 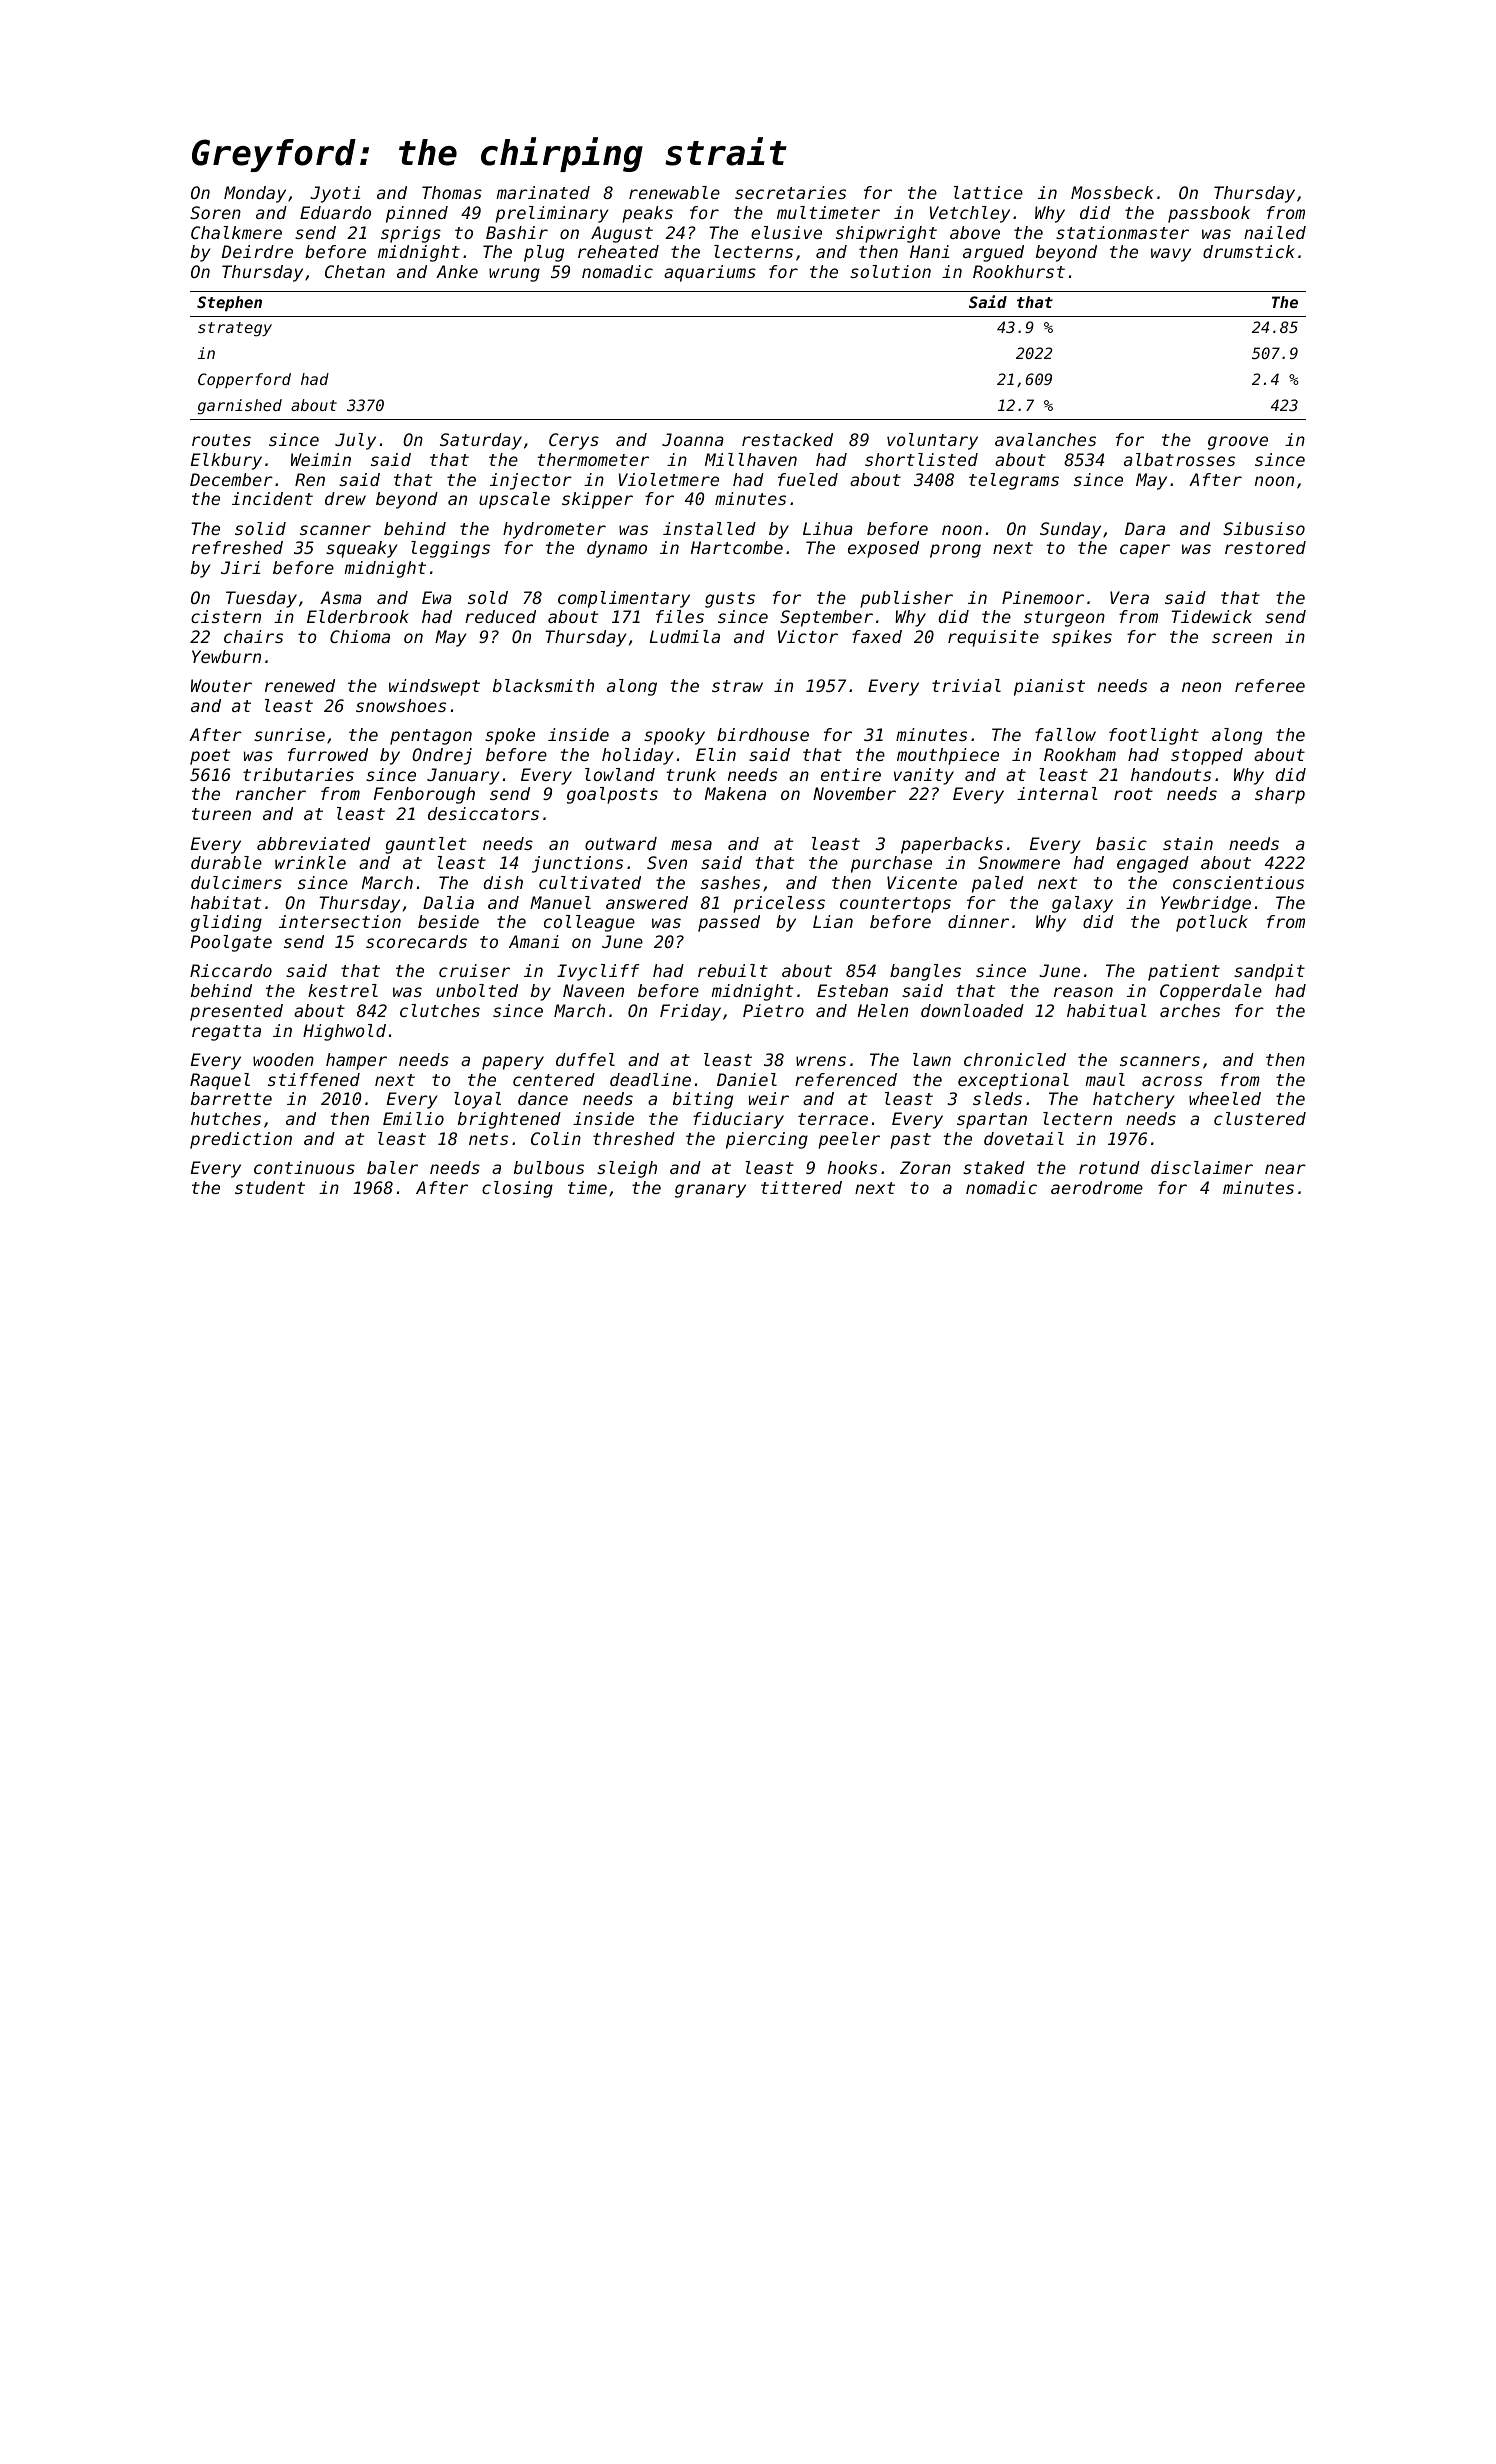 What do you see at coordinates (1014, 481) in the document?
I see `telegrams` at bounding box center [1014, 481].
